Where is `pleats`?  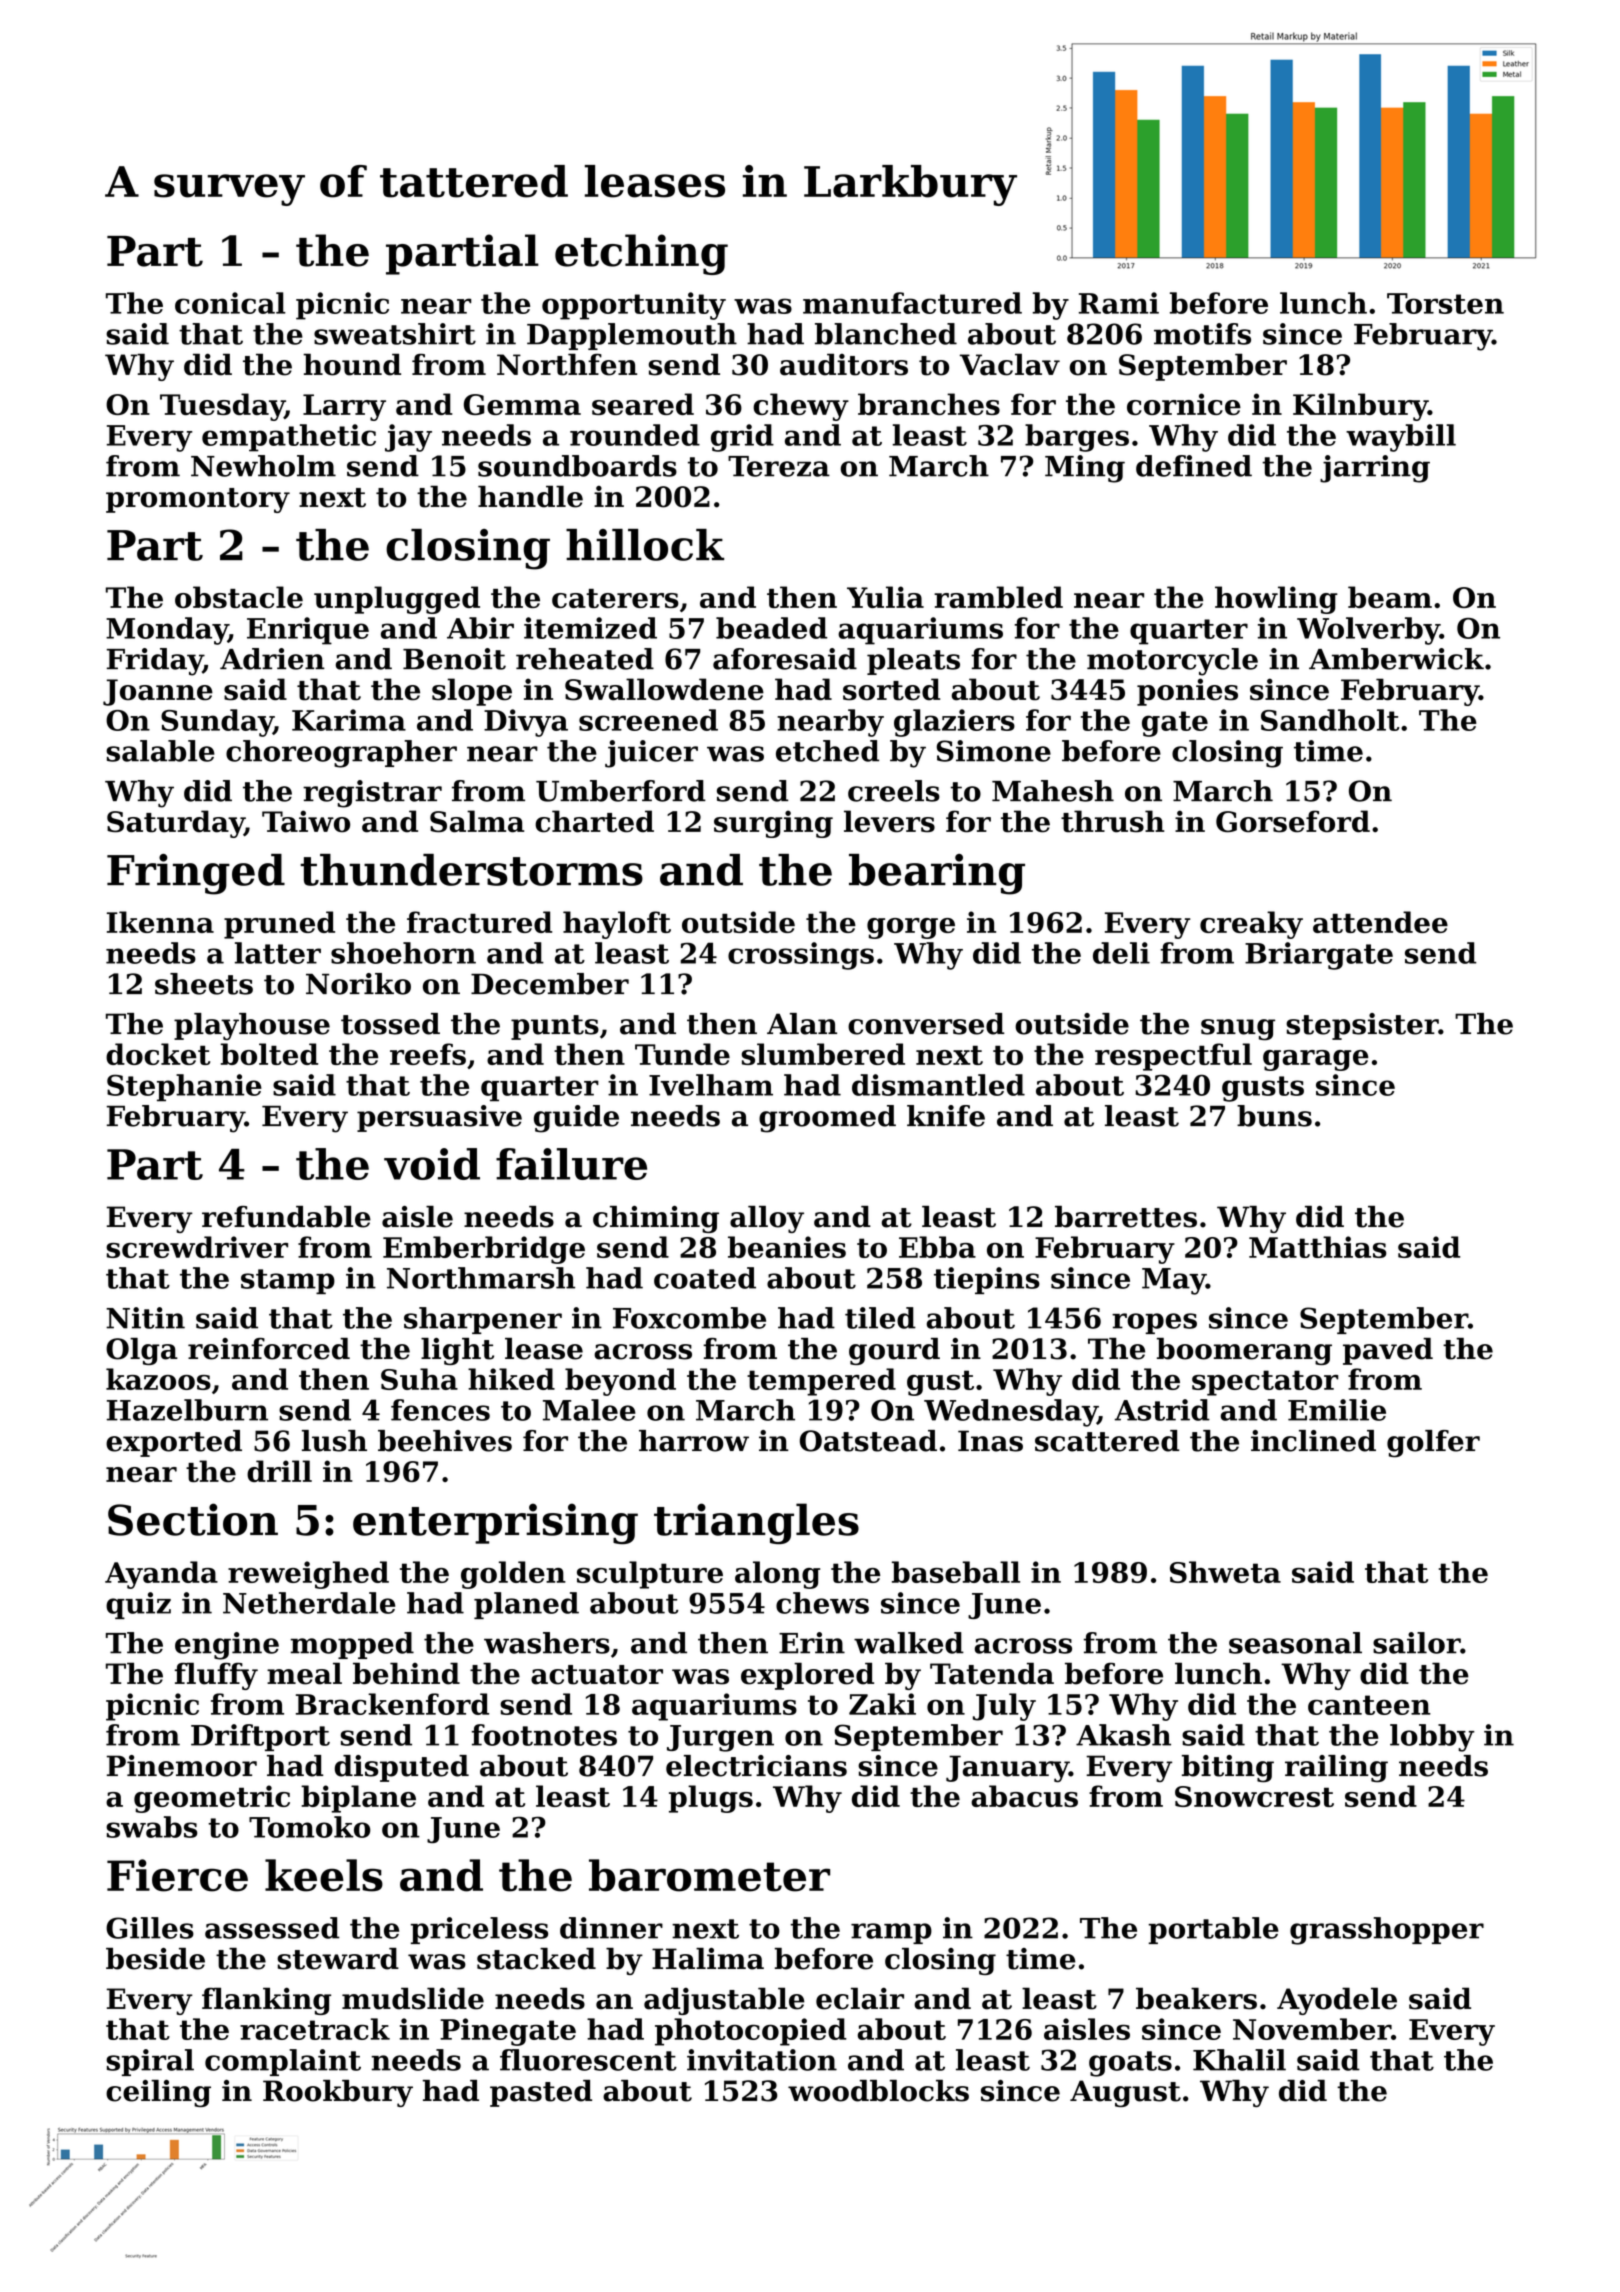
pleats is located at coordinates (913, 661).
